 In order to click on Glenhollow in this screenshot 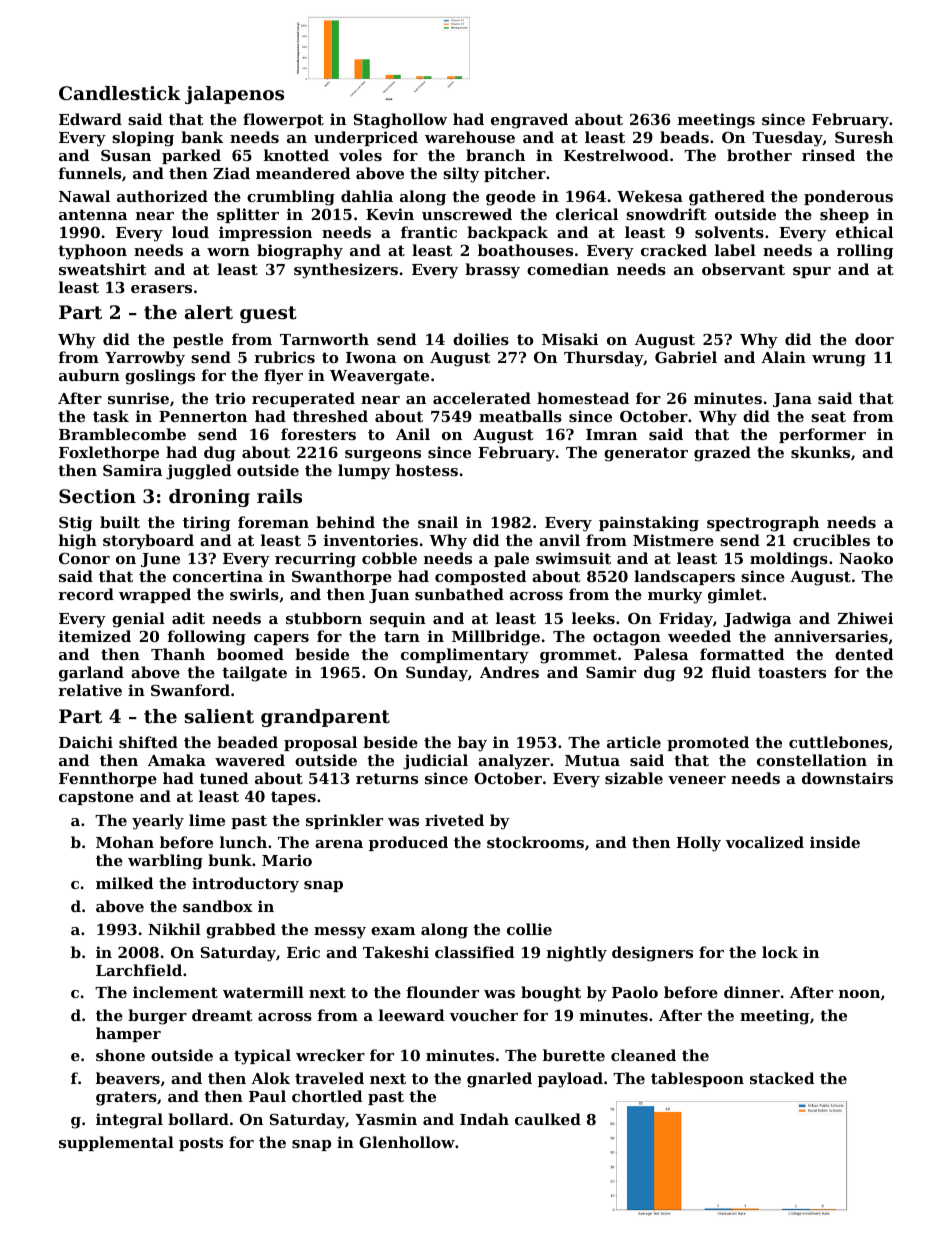, I will do `click(407, 1142)`.
